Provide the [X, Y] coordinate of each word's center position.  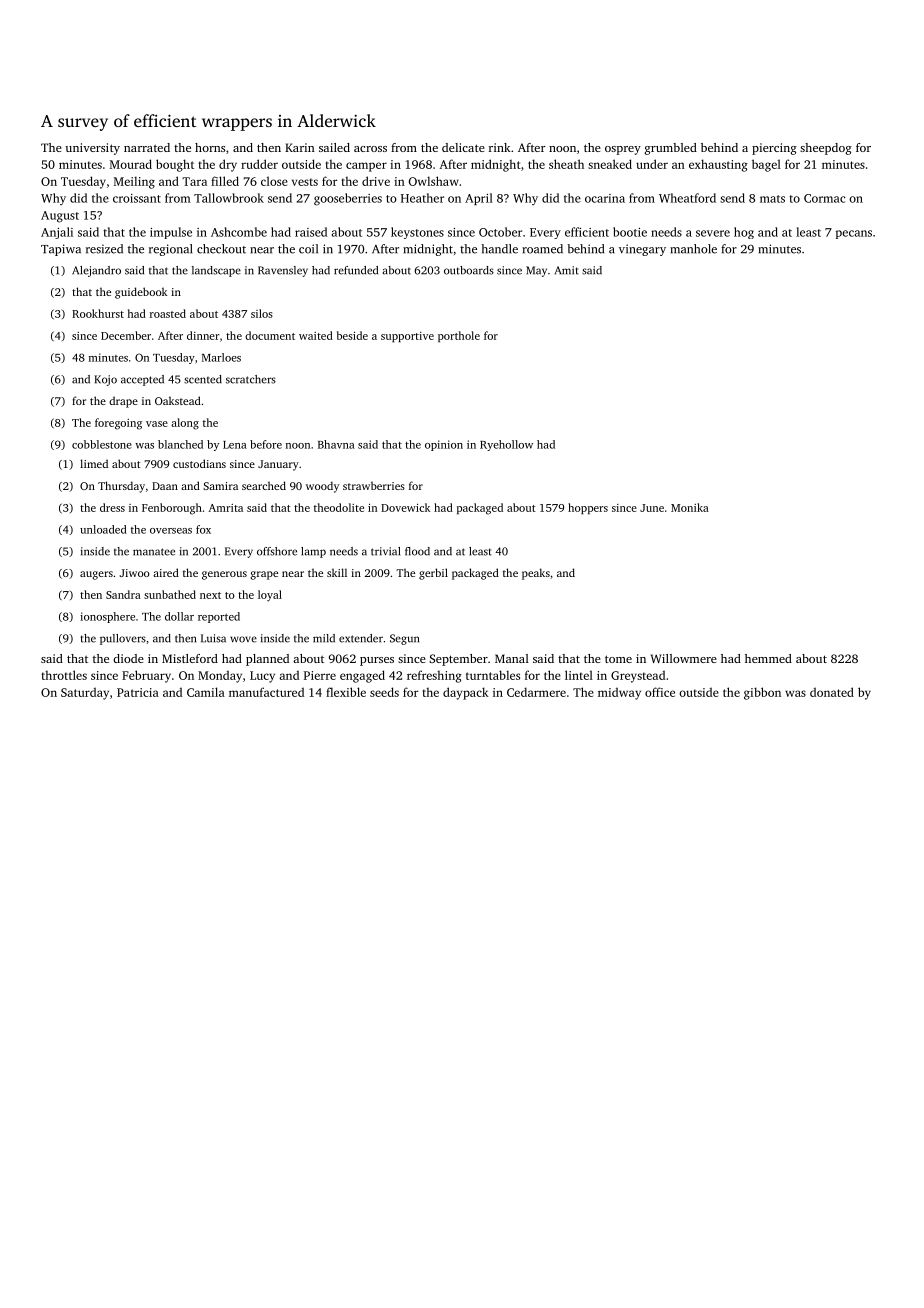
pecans [854, 234]
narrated [147, 147]
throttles [64, 675]
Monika [690, 507]
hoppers [588, 508]
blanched [180, 444]
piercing [774, 149]
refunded [356, 270]
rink [500, 147]
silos [262, 313]
